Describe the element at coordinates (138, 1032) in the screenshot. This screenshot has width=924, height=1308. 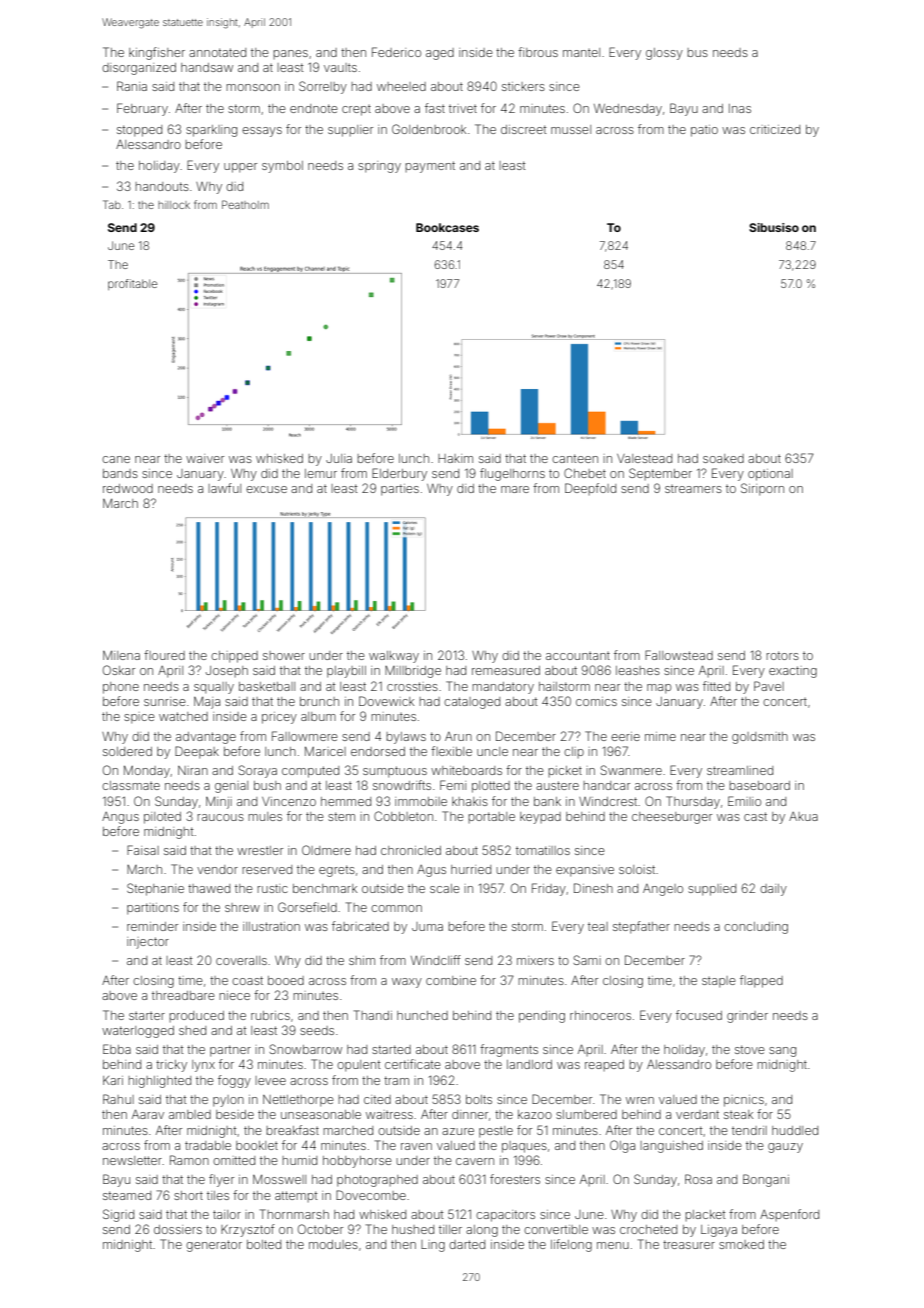
I see `waterlogged` at that location.
